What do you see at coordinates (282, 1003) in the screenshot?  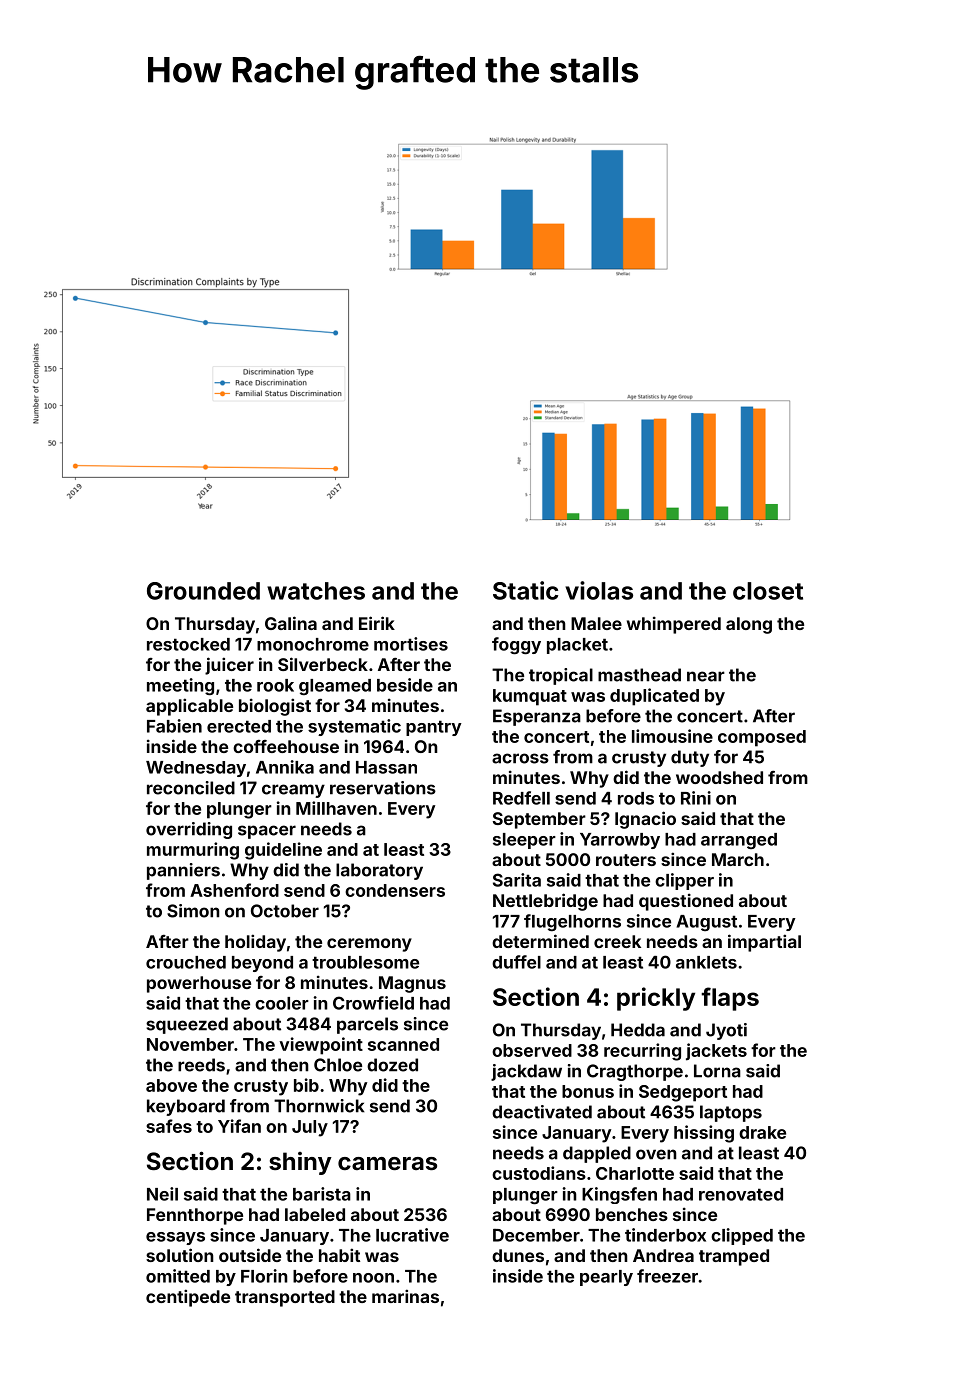 I see `cooler` at bounding box center [282, 1003].
